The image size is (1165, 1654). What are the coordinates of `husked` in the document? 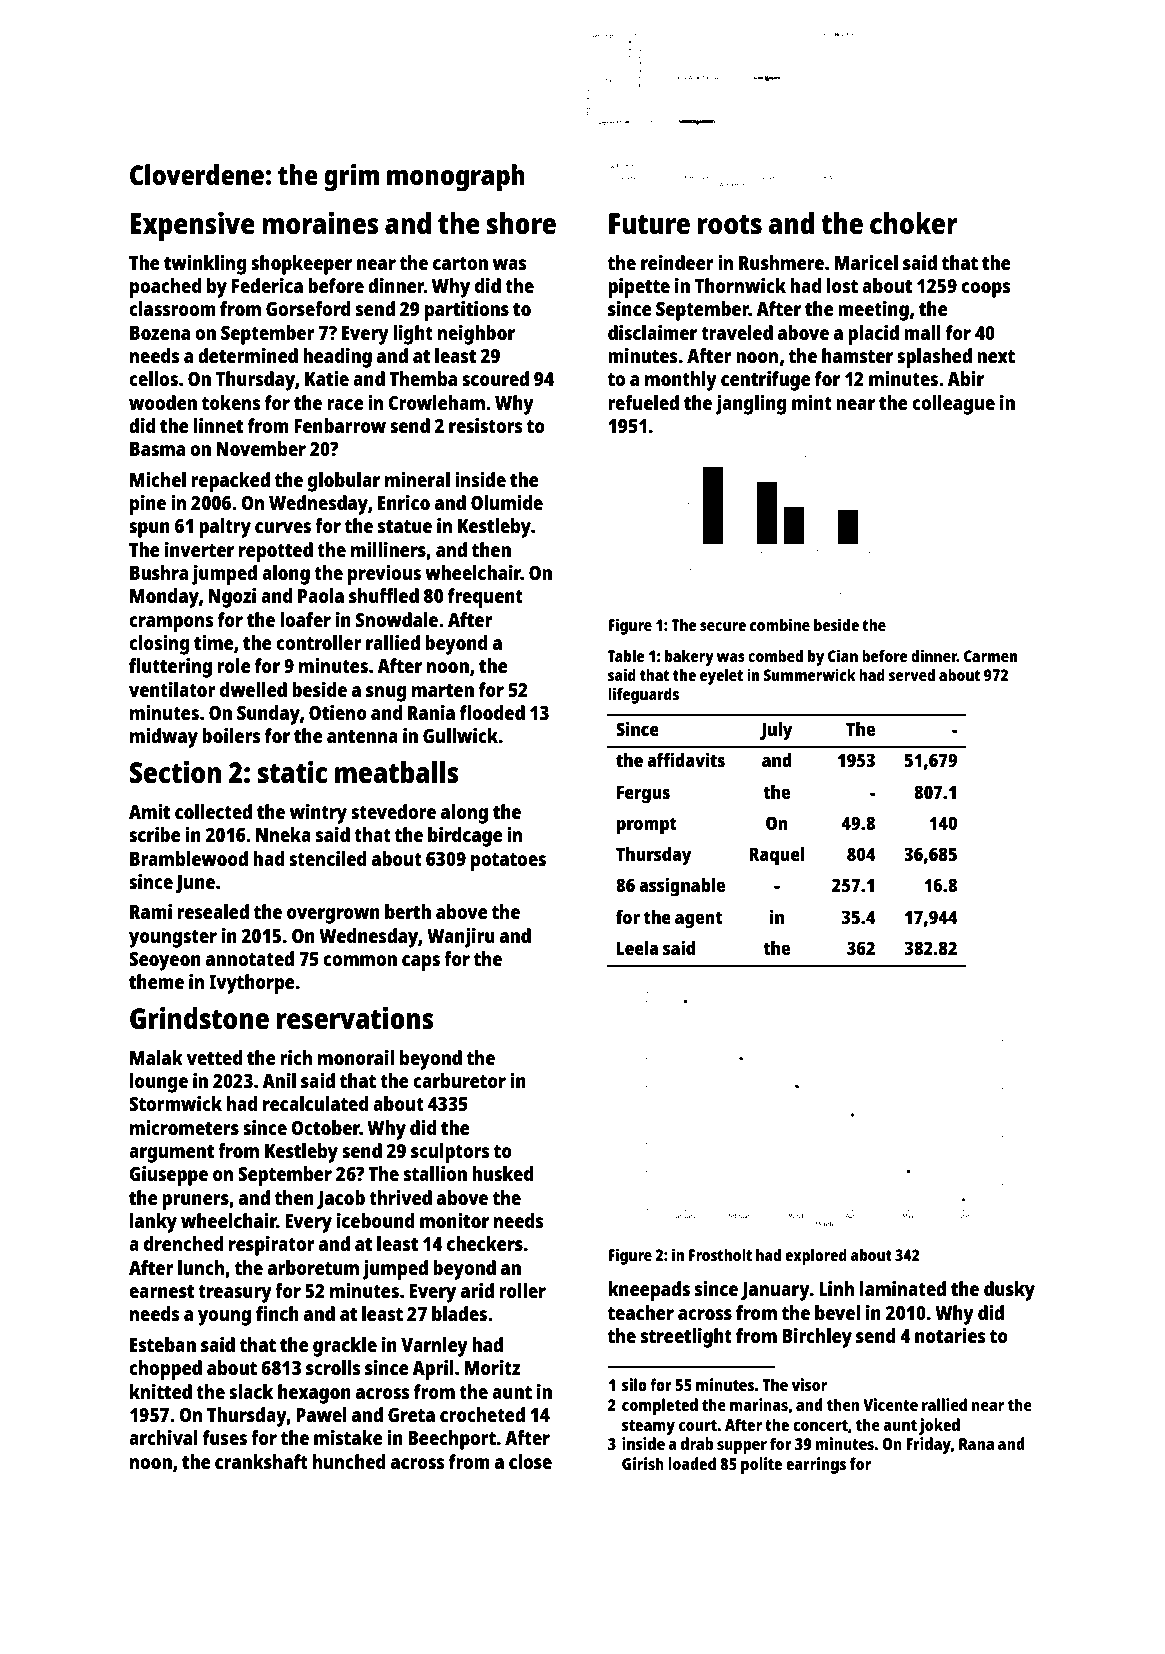 It's located at (502, 1173).
